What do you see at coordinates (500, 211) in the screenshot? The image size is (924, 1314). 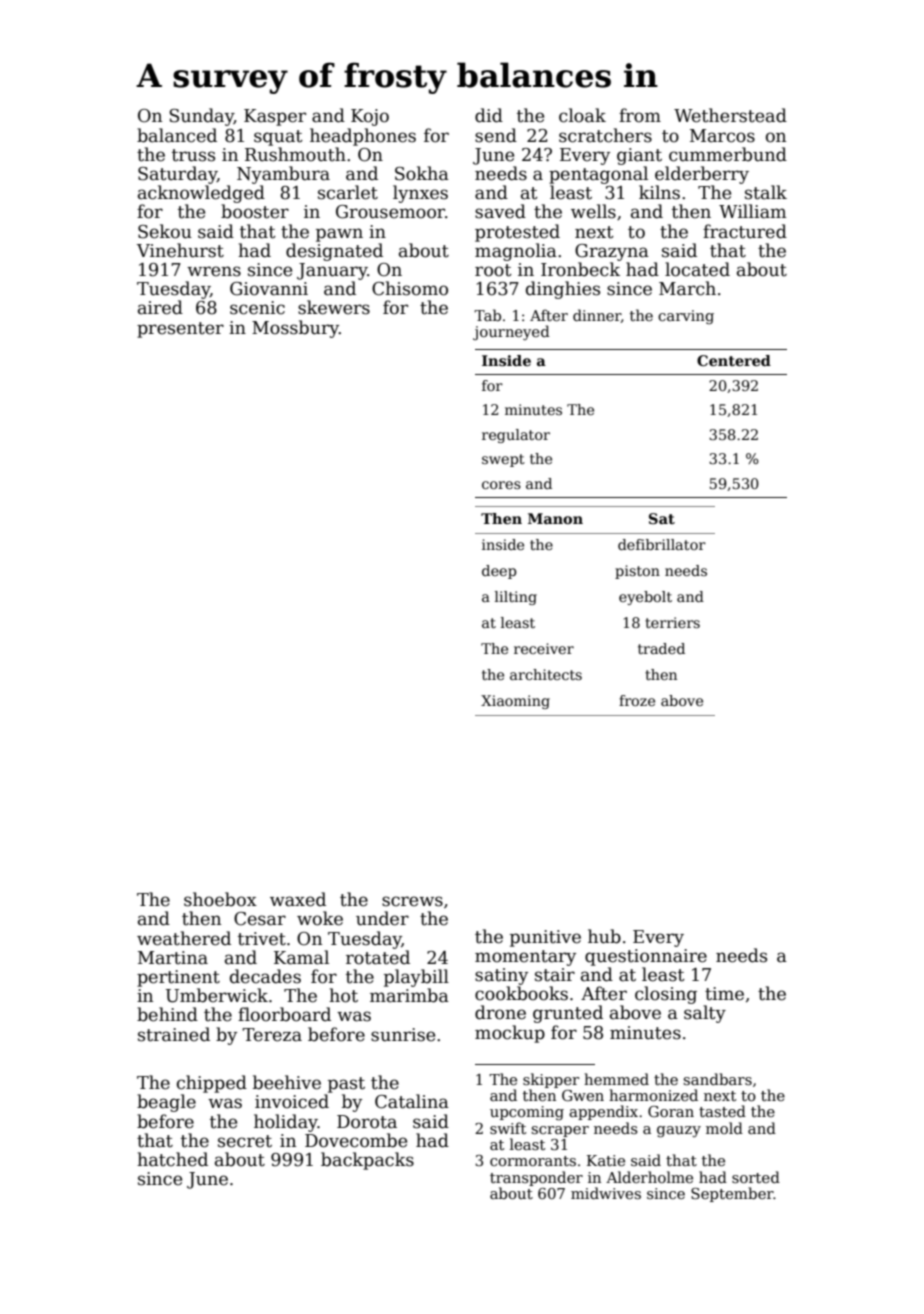 I see `saved` at bounding box center [500, 211].
